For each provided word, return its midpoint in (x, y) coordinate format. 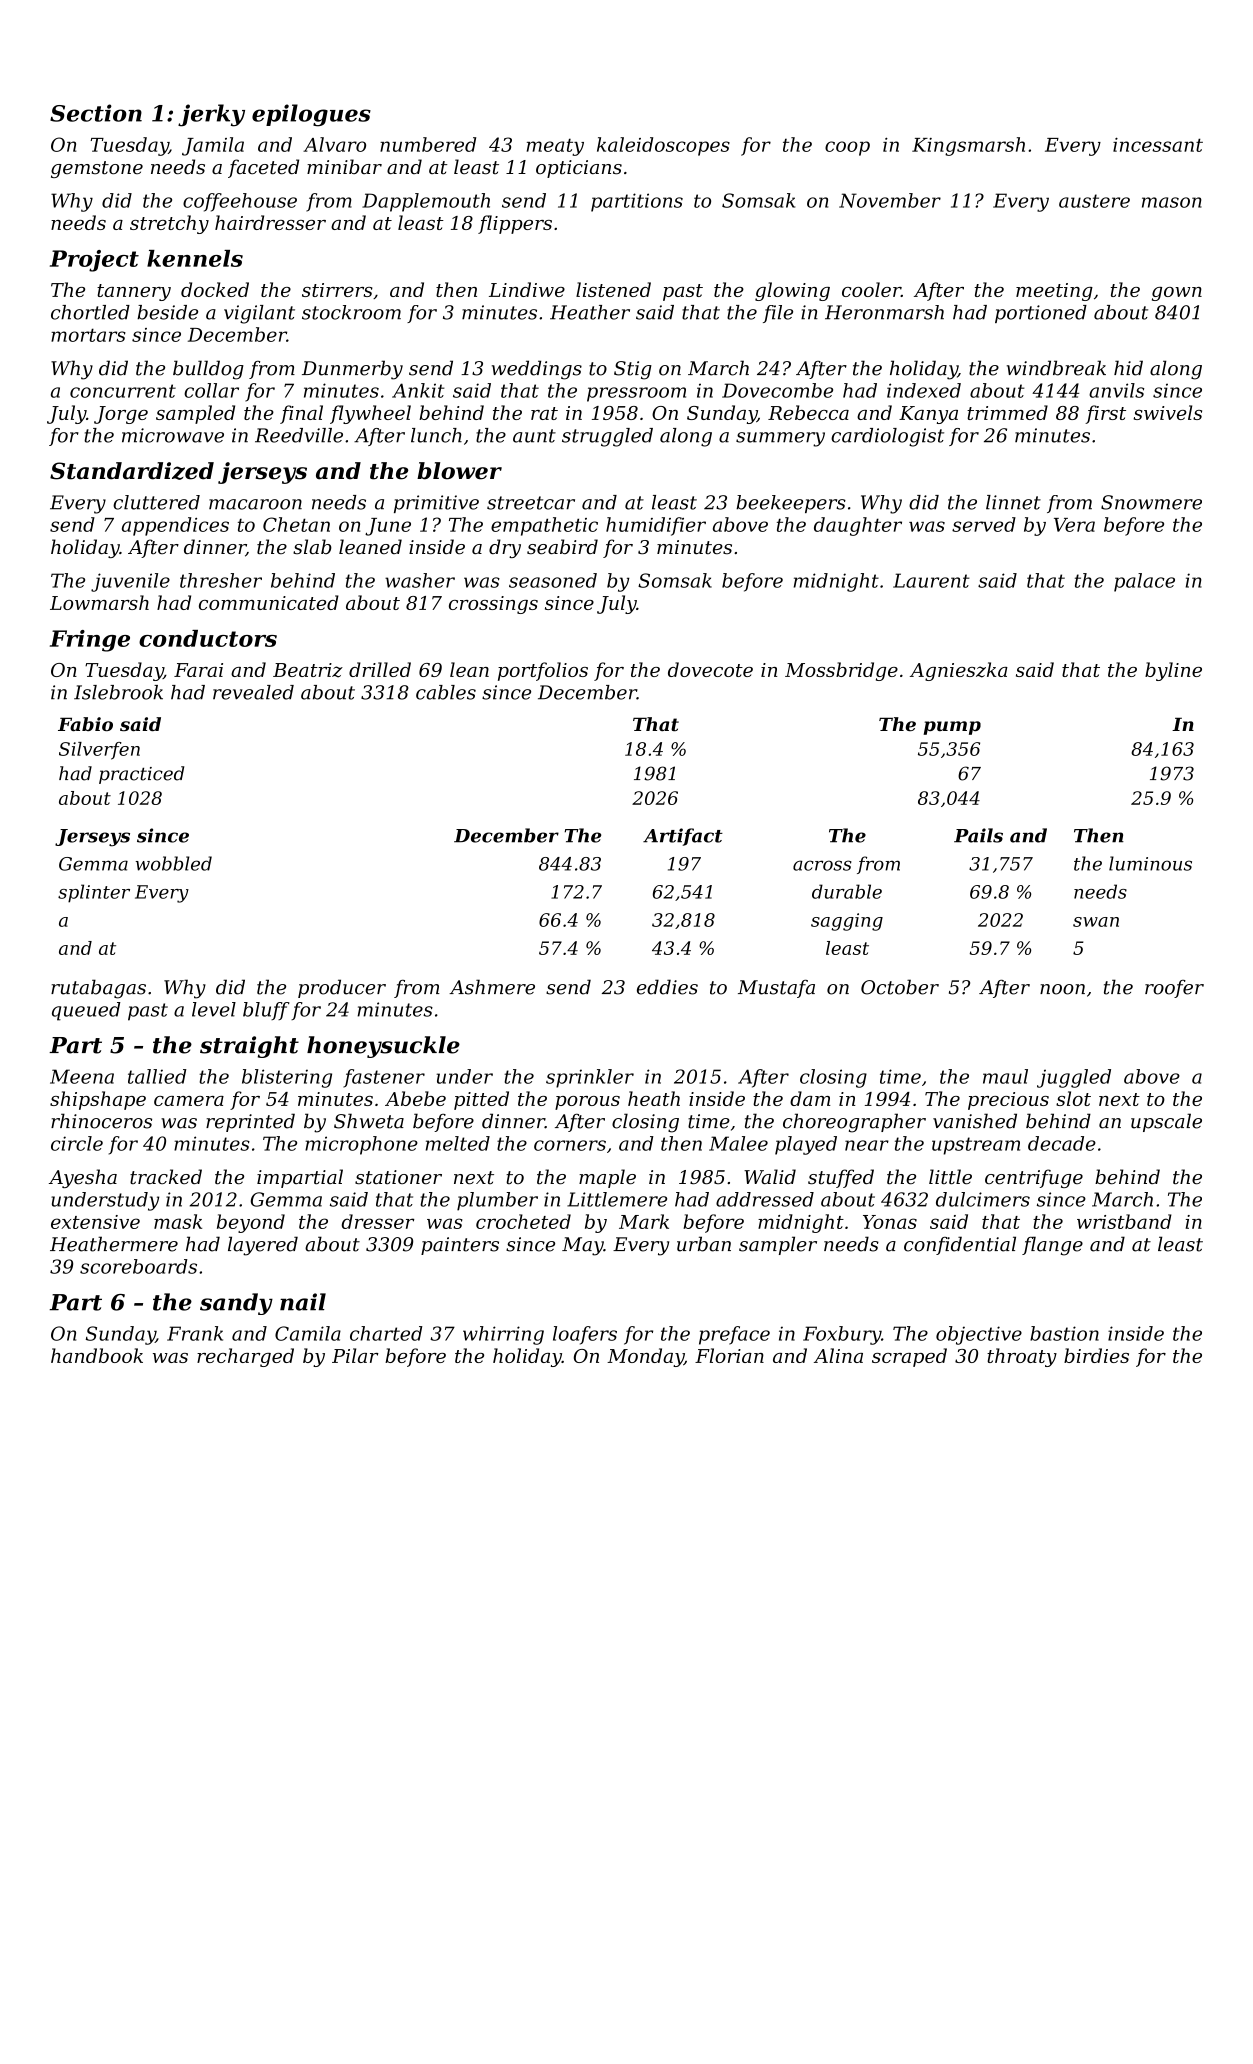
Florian (729, 1355)
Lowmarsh (99, 602)
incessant (1158, 144)
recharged (245, 1357)
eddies (667, 987)
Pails (978, 835)
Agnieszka (959, 671)
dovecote (710, 669)
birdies (1096, 1355)
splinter (94, 893)
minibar (344, 166)
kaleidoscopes (663, 146)
